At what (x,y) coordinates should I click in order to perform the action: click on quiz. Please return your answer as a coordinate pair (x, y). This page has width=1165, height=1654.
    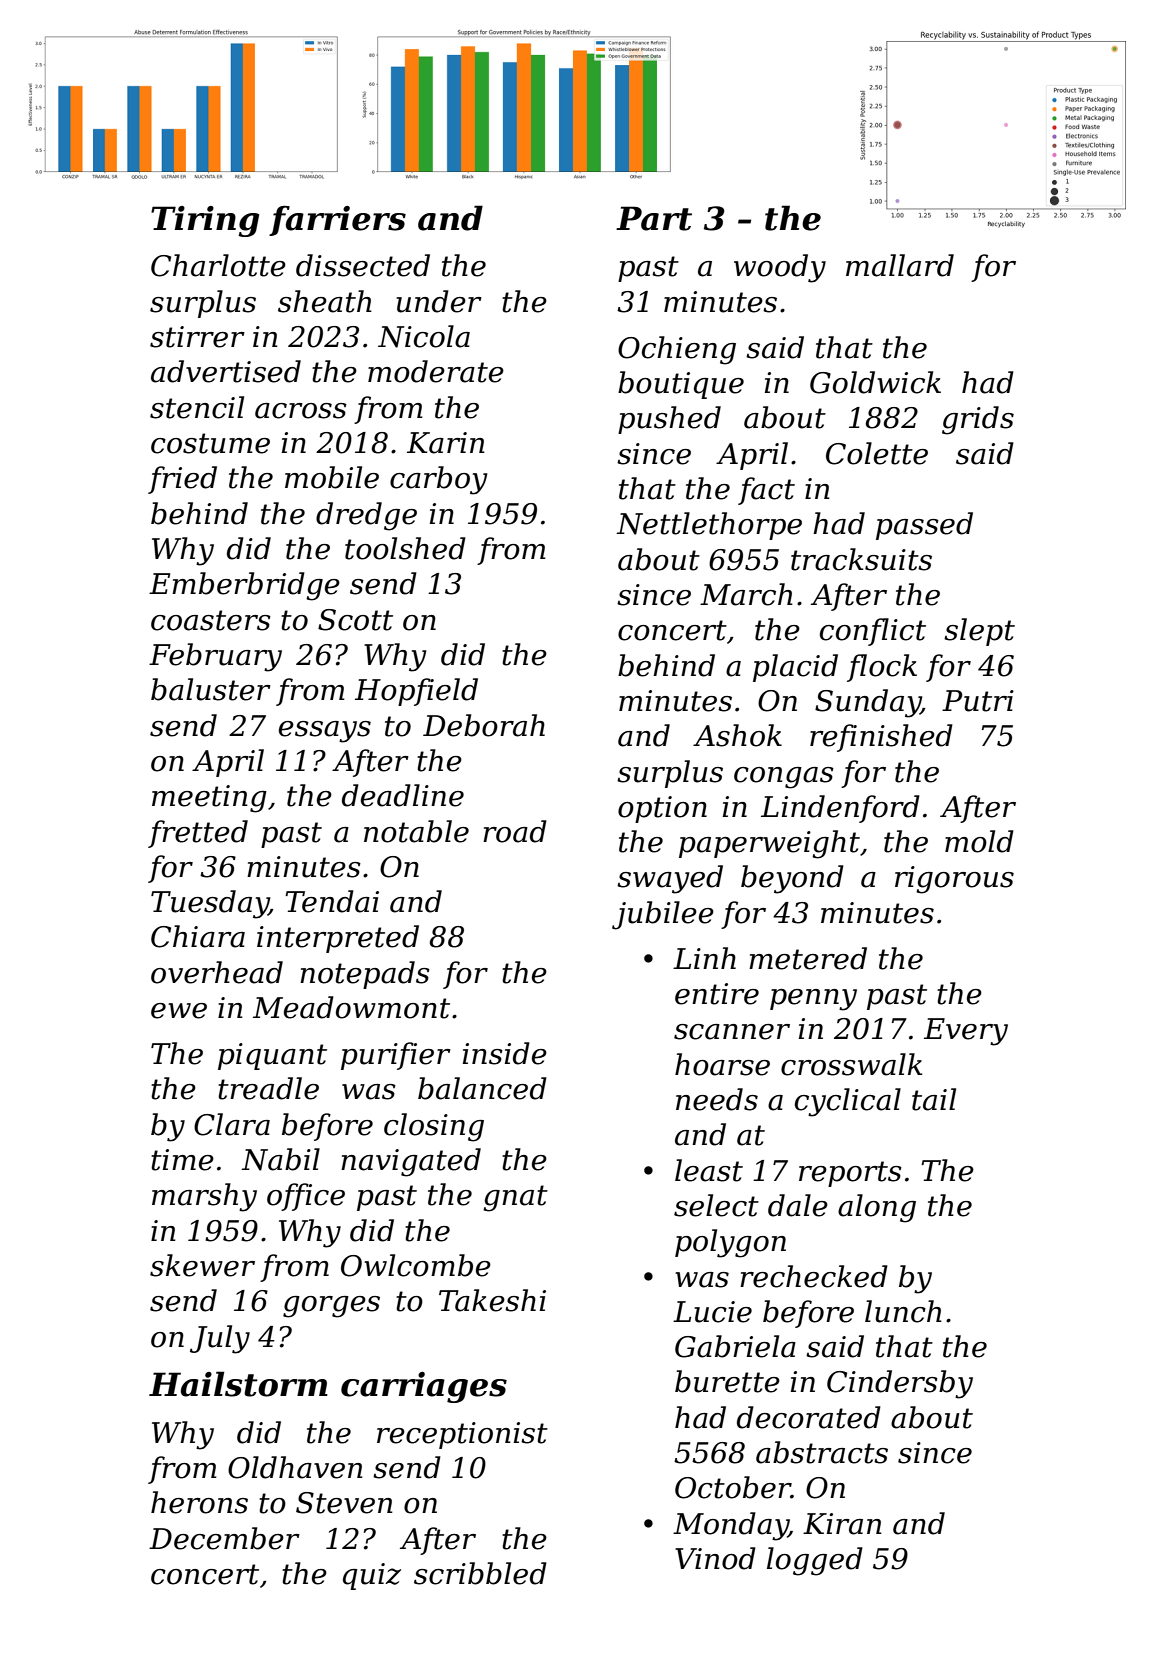
    Looking at the image, I should click on (372, 1576).
